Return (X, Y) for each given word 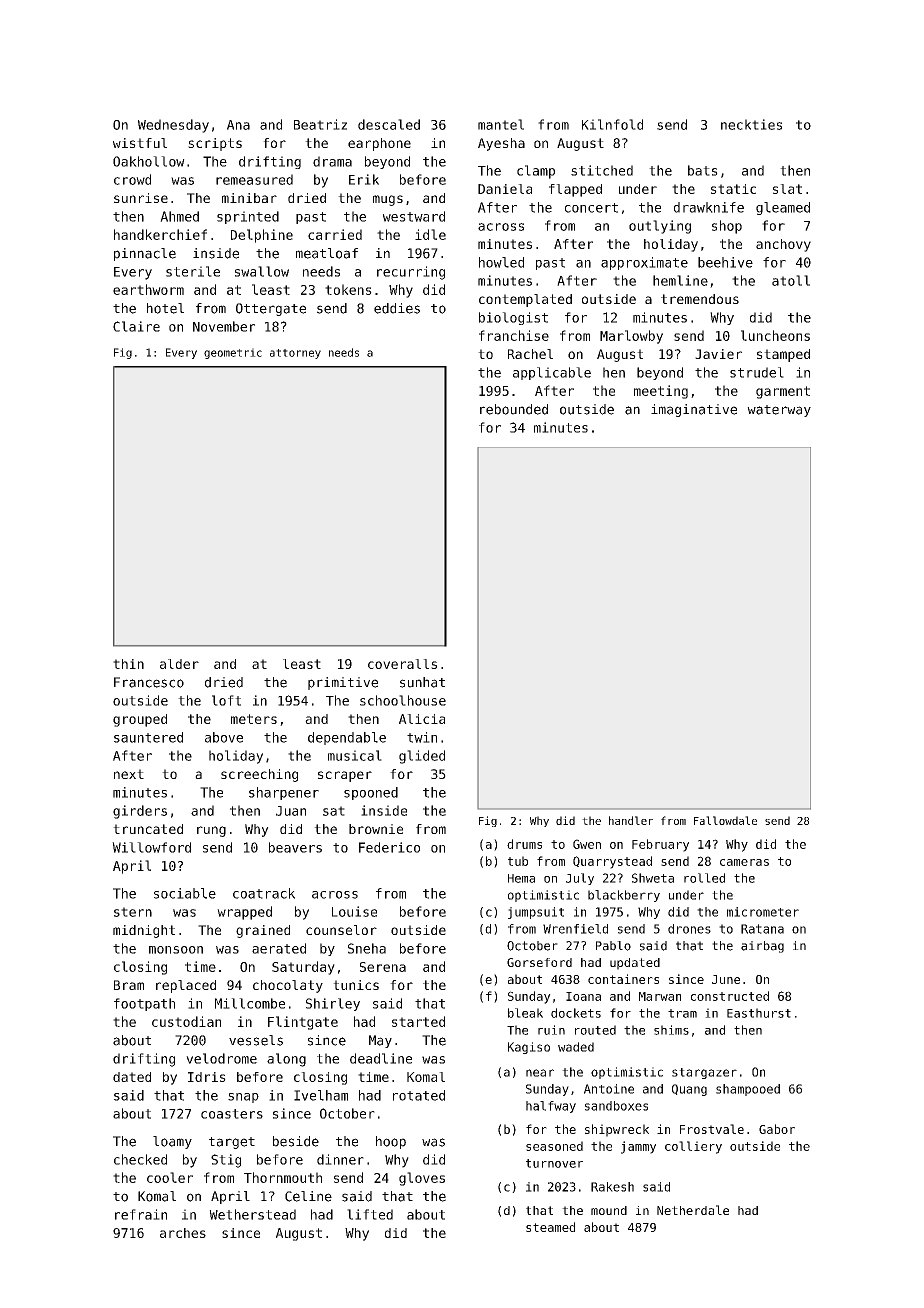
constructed (730, 996)
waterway (779, 411)
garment (783, 392)
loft (226, 700)
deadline (381, 1058)
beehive (725, 262)
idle (430, 234)
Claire (136, 326)
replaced (186, 986)
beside (296, 1141)
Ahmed (179, 216)
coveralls (402, 664)
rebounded (514, 409)
